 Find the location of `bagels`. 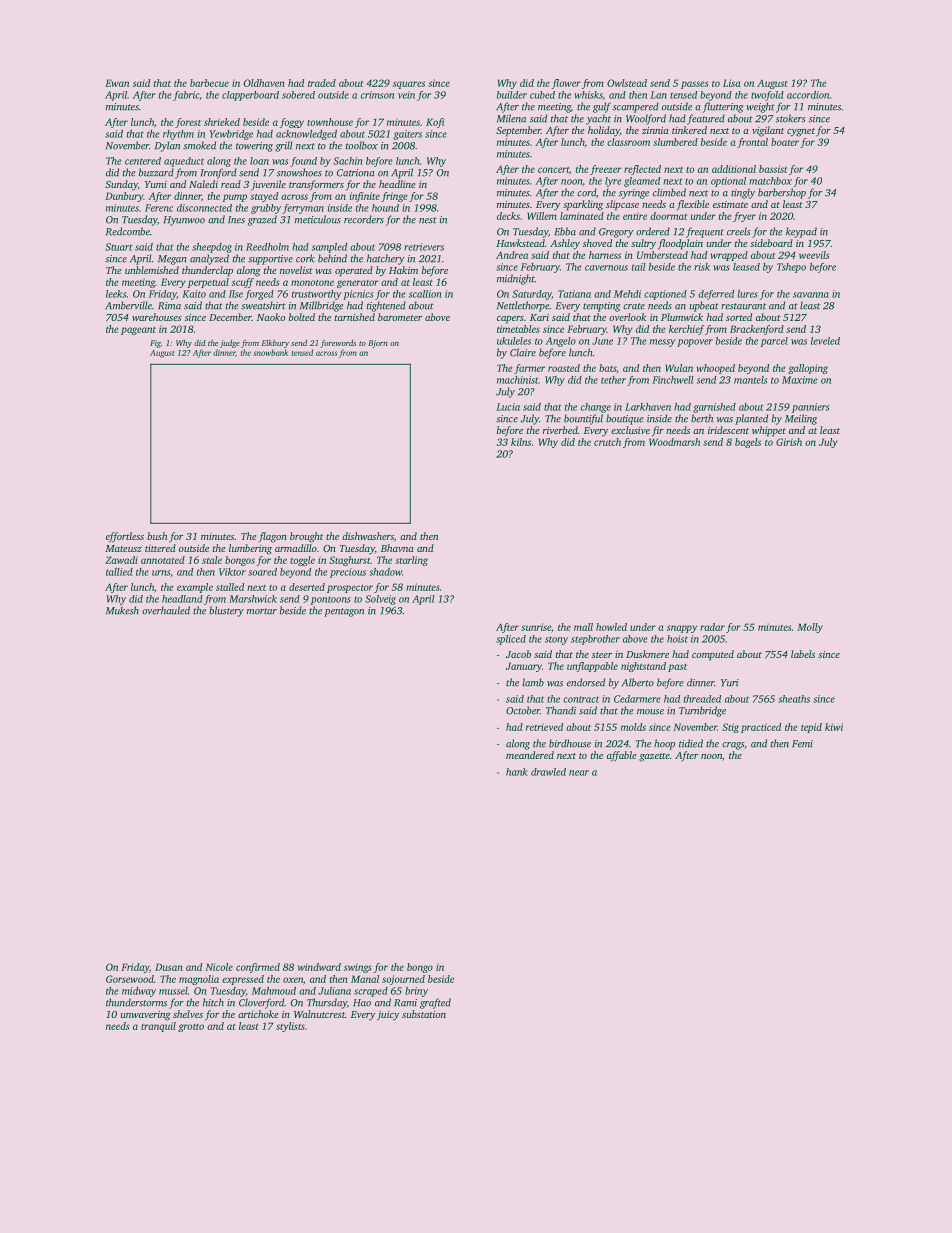

bagels is located at coordinates (748, 443).
